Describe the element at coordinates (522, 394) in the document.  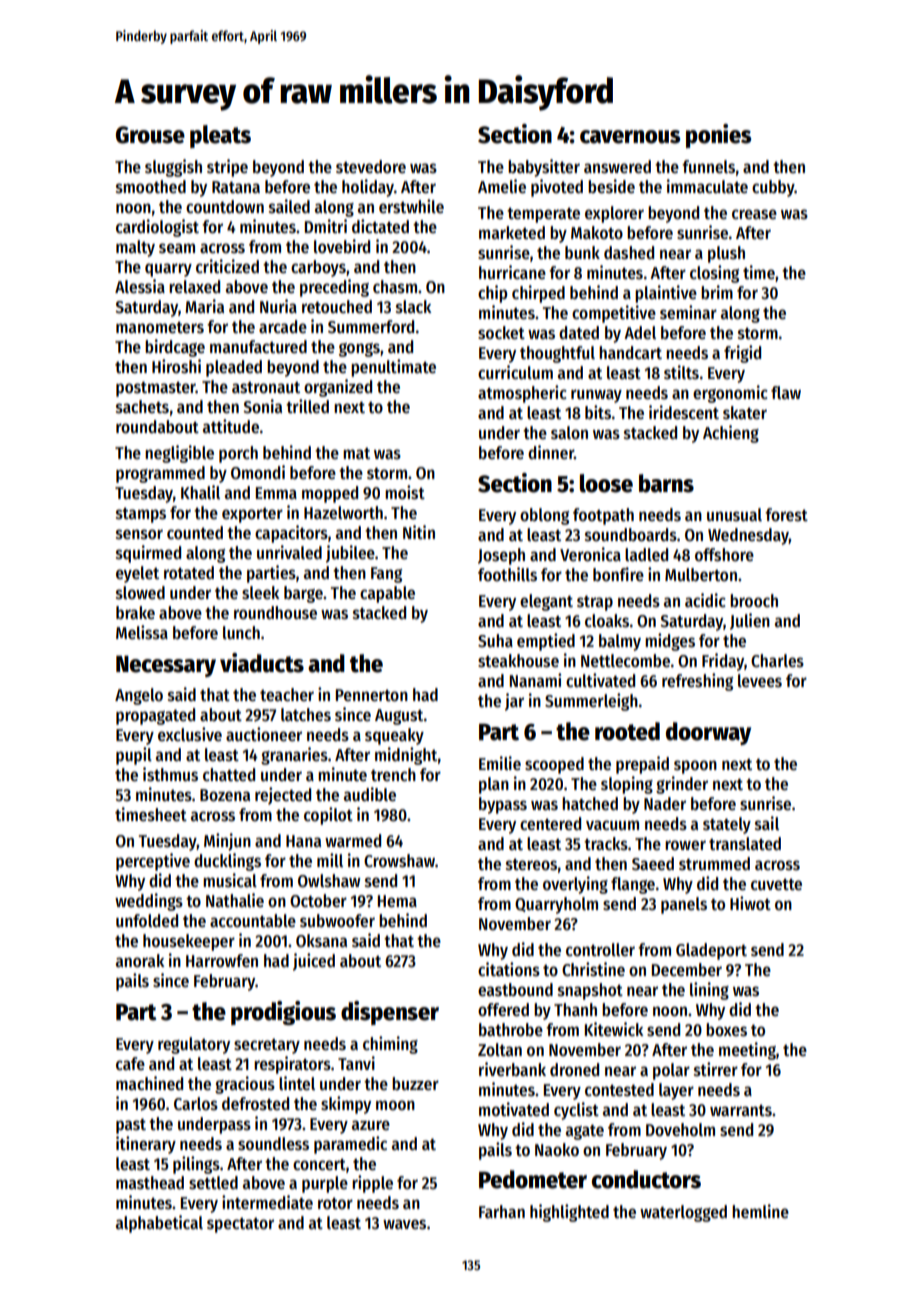
I see `atmospheric` at that location.
